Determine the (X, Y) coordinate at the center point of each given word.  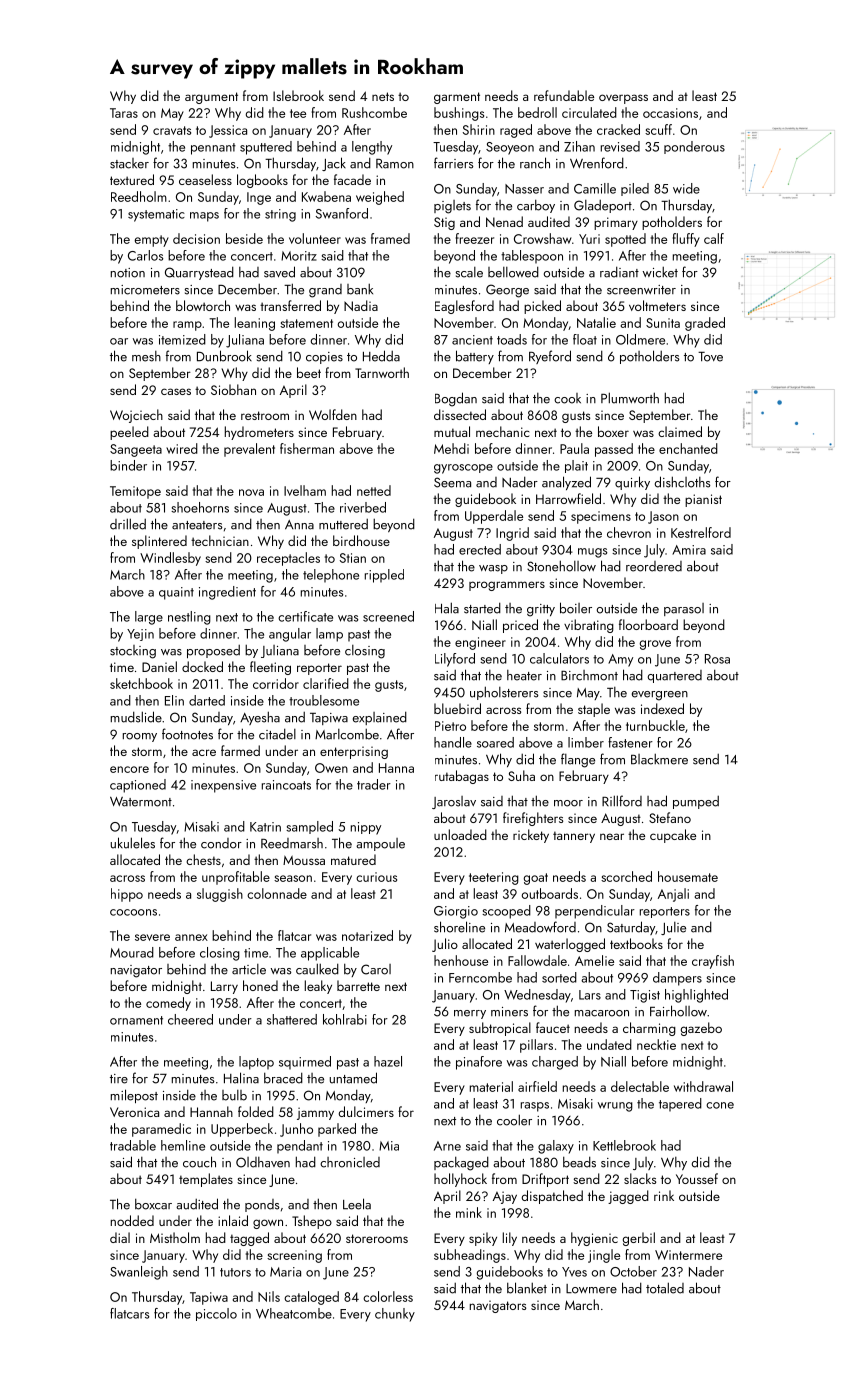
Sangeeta (136, 450)
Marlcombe (347, 734)
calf (714, 238)
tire (119, 1079)
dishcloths (683, 482)
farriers (454, 163)
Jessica (228, 131)
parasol (684, 609)
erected (480, 549)
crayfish (713, 962)
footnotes (187, 734)
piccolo (216, 1314)
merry (470, 1014)
